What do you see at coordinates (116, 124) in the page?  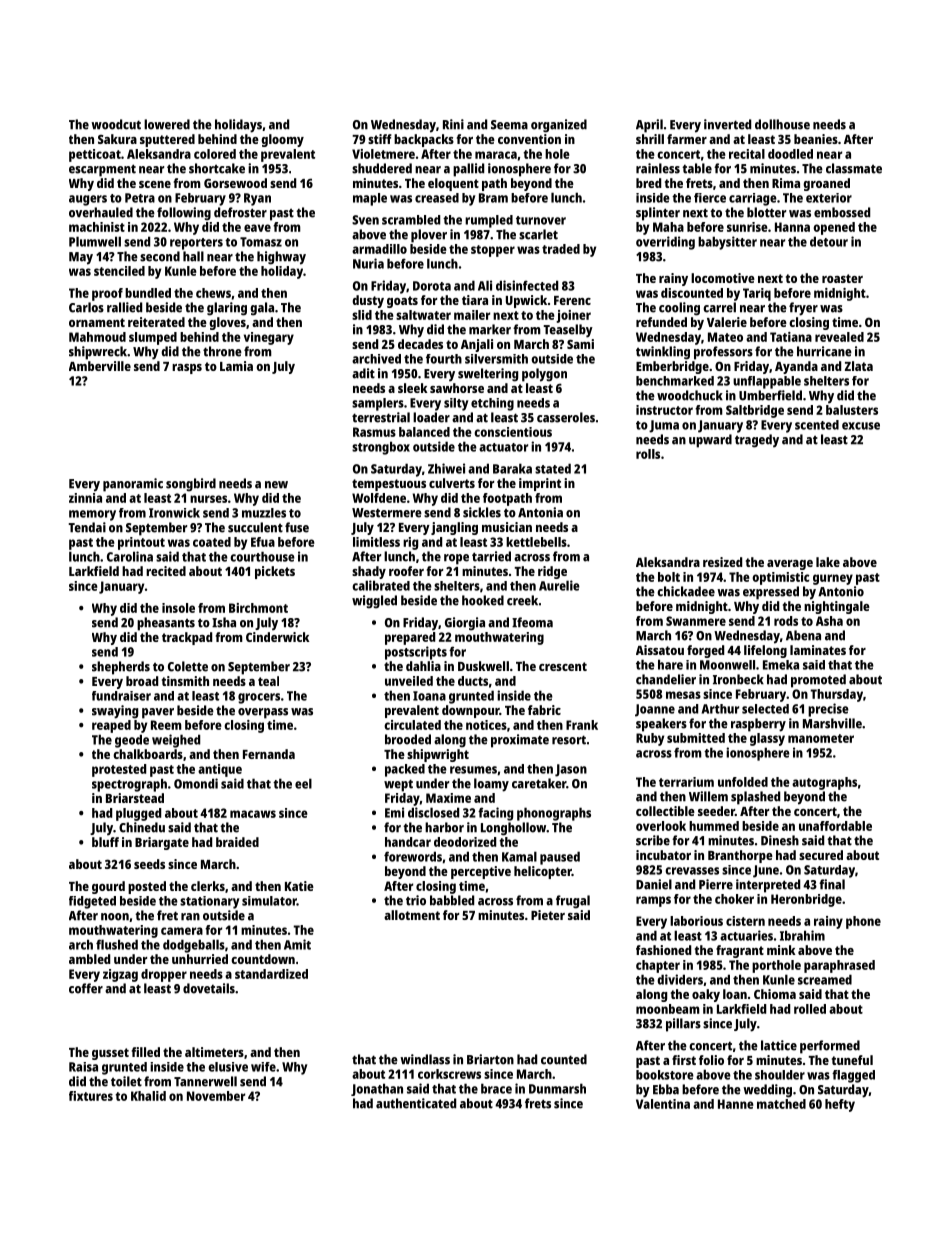 I see `woodcut` at bounding box center [116, 124].
